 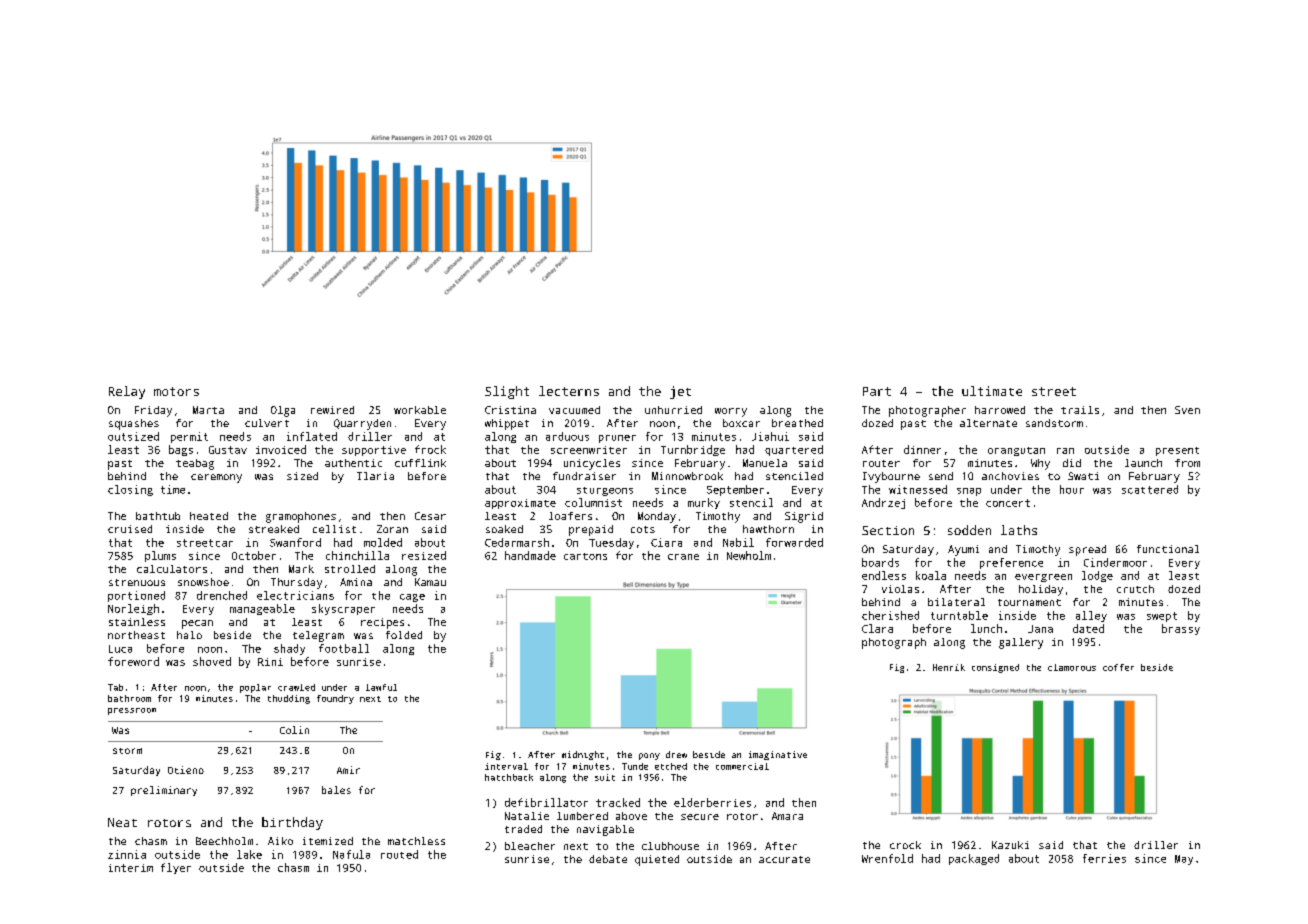 I want to click on pressroom, so click(x=132, y=711).
